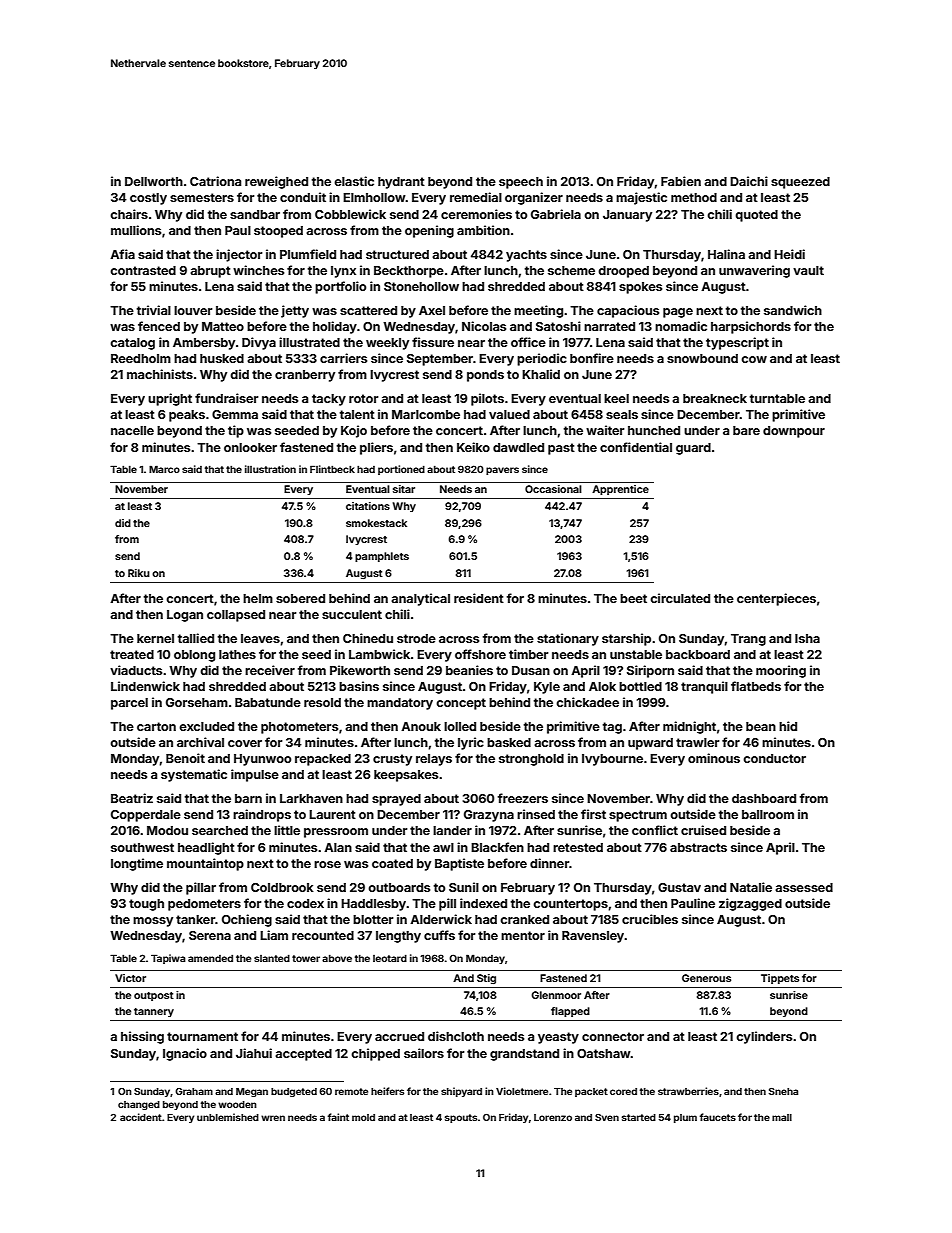  What do you see at coordinates (164, 469) in the screenshot?
I see `Marco` at bounding box center [164, 469].
